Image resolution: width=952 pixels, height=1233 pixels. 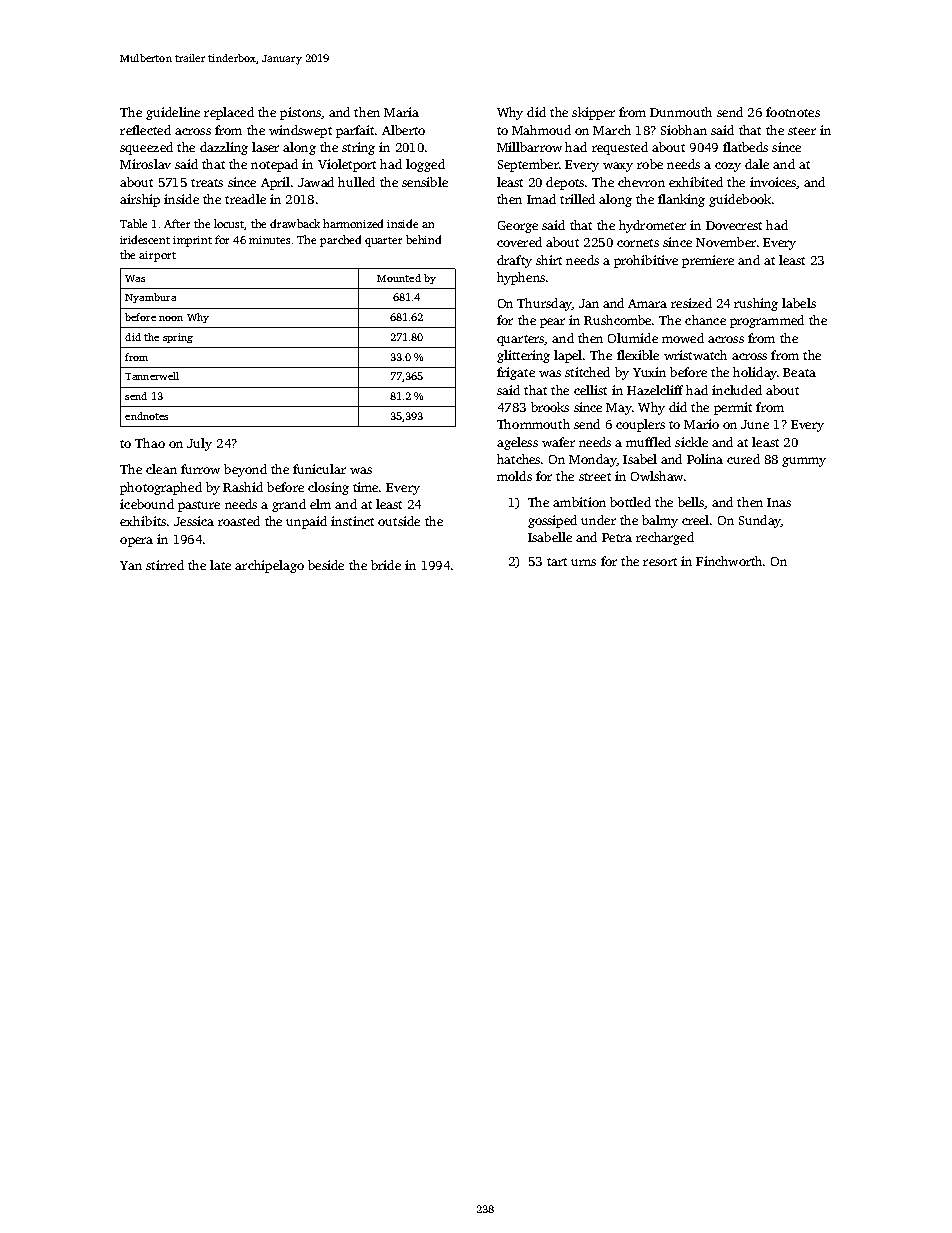 What do you see at coordinates (557, 562) in the screenshot?
I see `tart` at bounding box center [557, 562].
